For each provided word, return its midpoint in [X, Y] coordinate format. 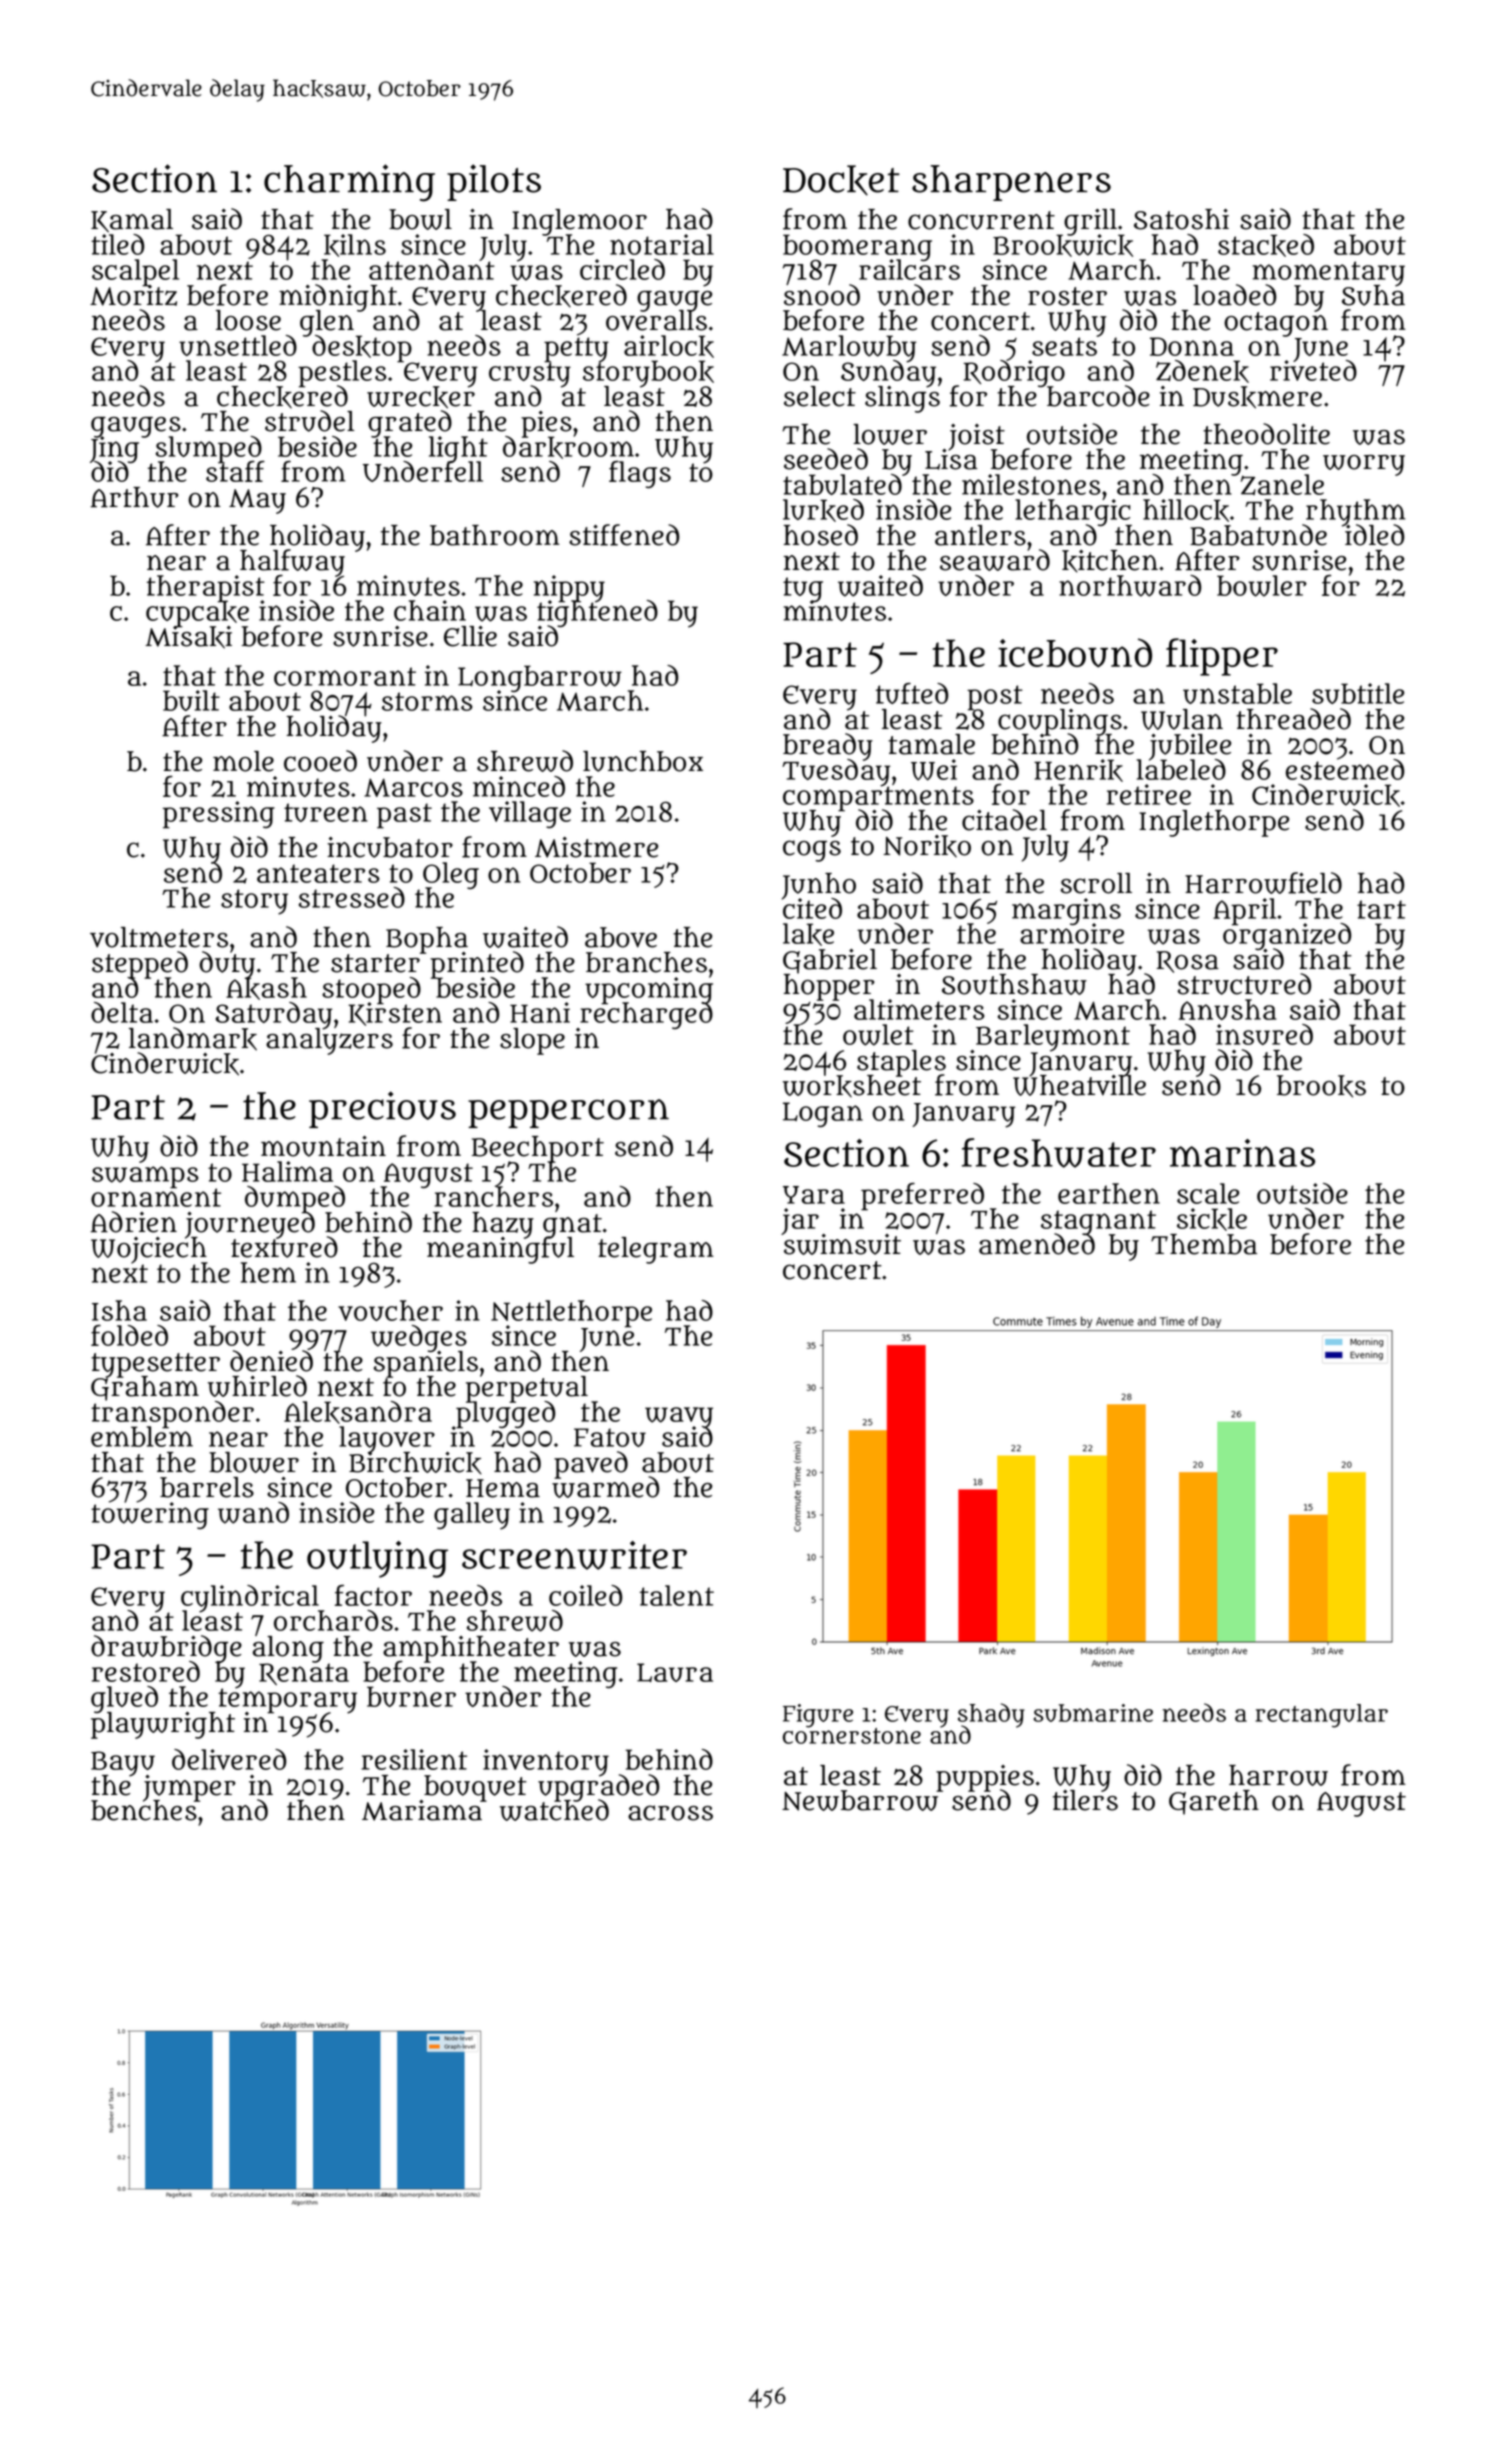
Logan [823, 1114]
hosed [820, 535]
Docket [841, 180]
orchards [333, 1620]
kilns [355, 245]
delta [122, 1012]
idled [1373, 535]
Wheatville [1079, 1086]
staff [235, 472]
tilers [1085, 1801]
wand [253, 1513]
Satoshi [1181, 219]
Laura [675, 1672]
